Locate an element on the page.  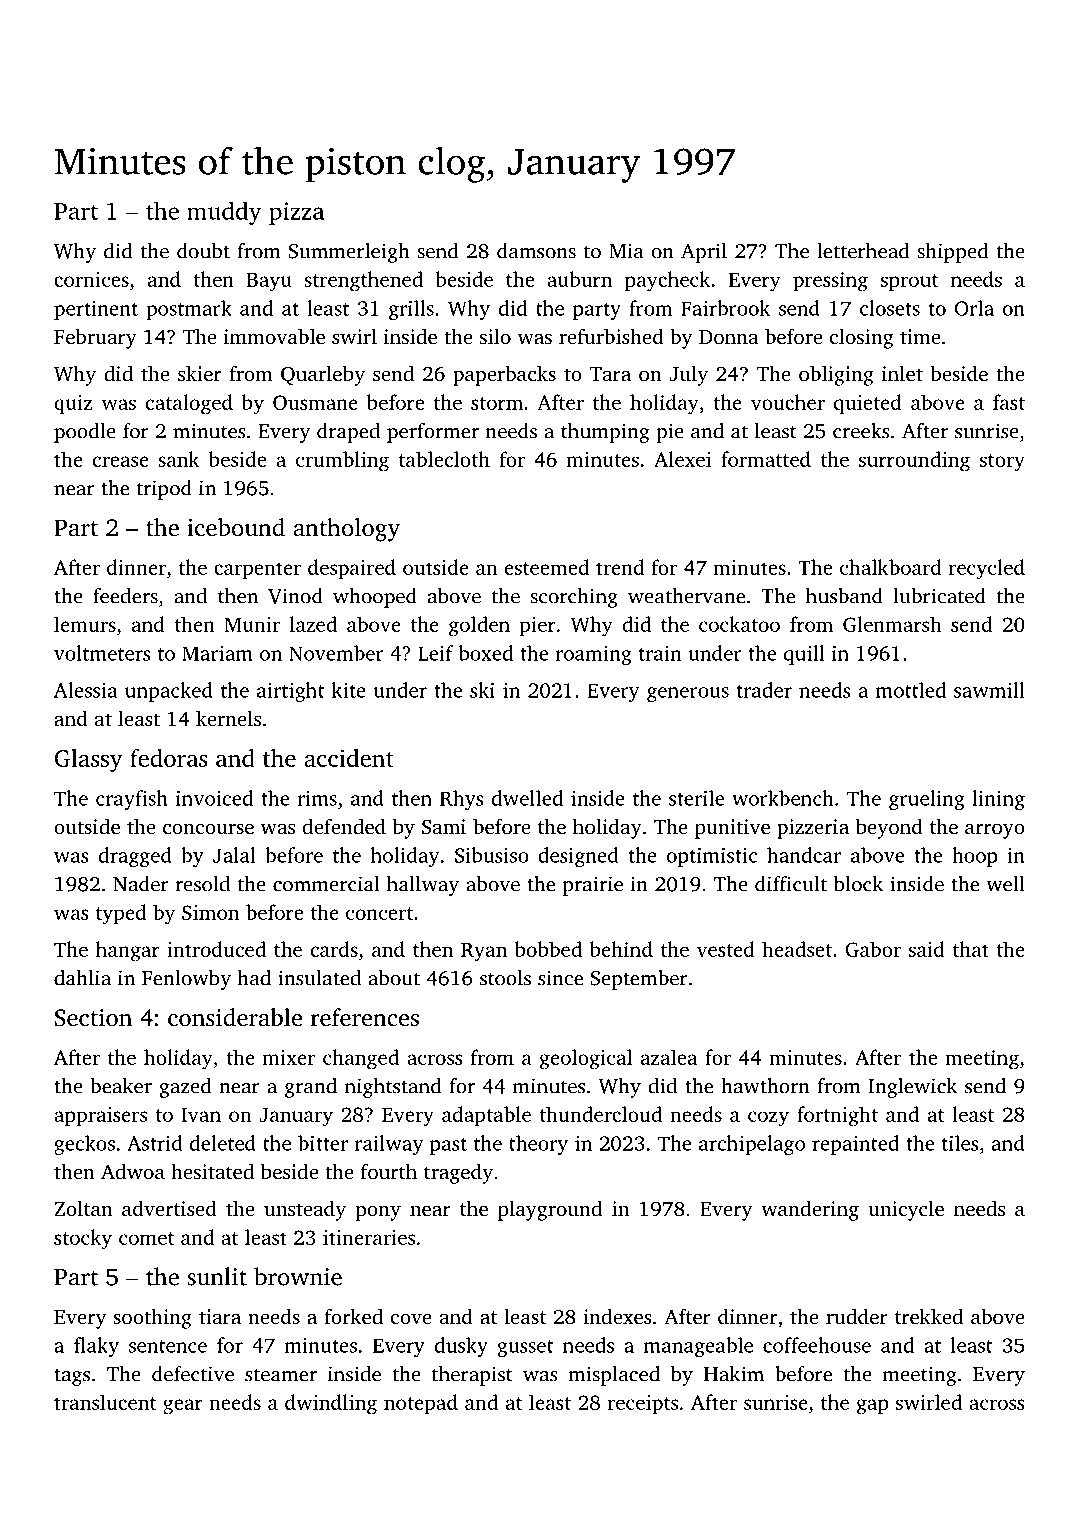
esteemed is located at coordinates (547, 567).
